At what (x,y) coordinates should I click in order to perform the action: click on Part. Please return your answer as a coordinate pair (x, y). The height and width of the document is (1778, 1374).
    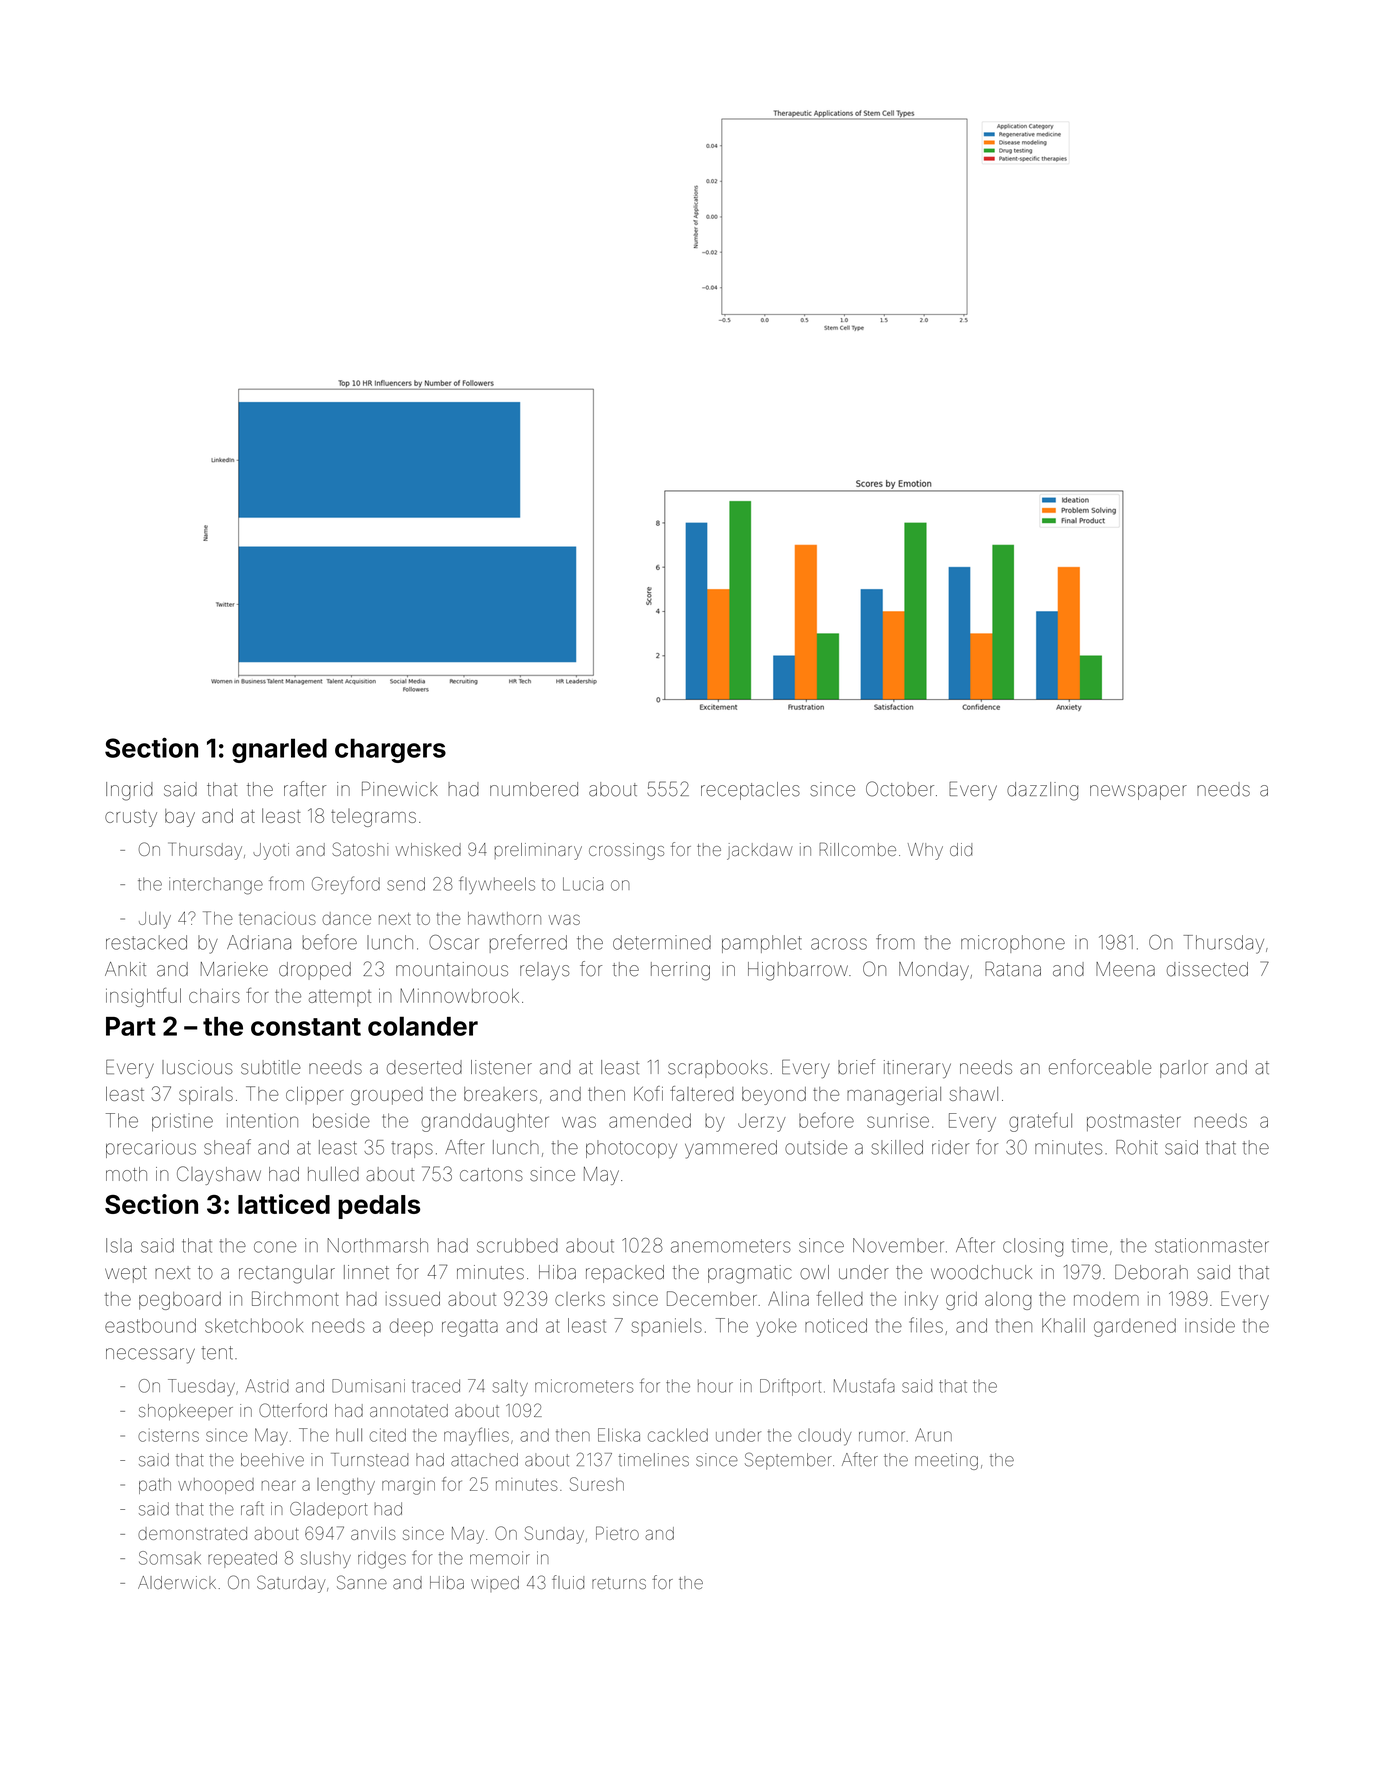
    Looking at the image, I should click on (131, 1026).
